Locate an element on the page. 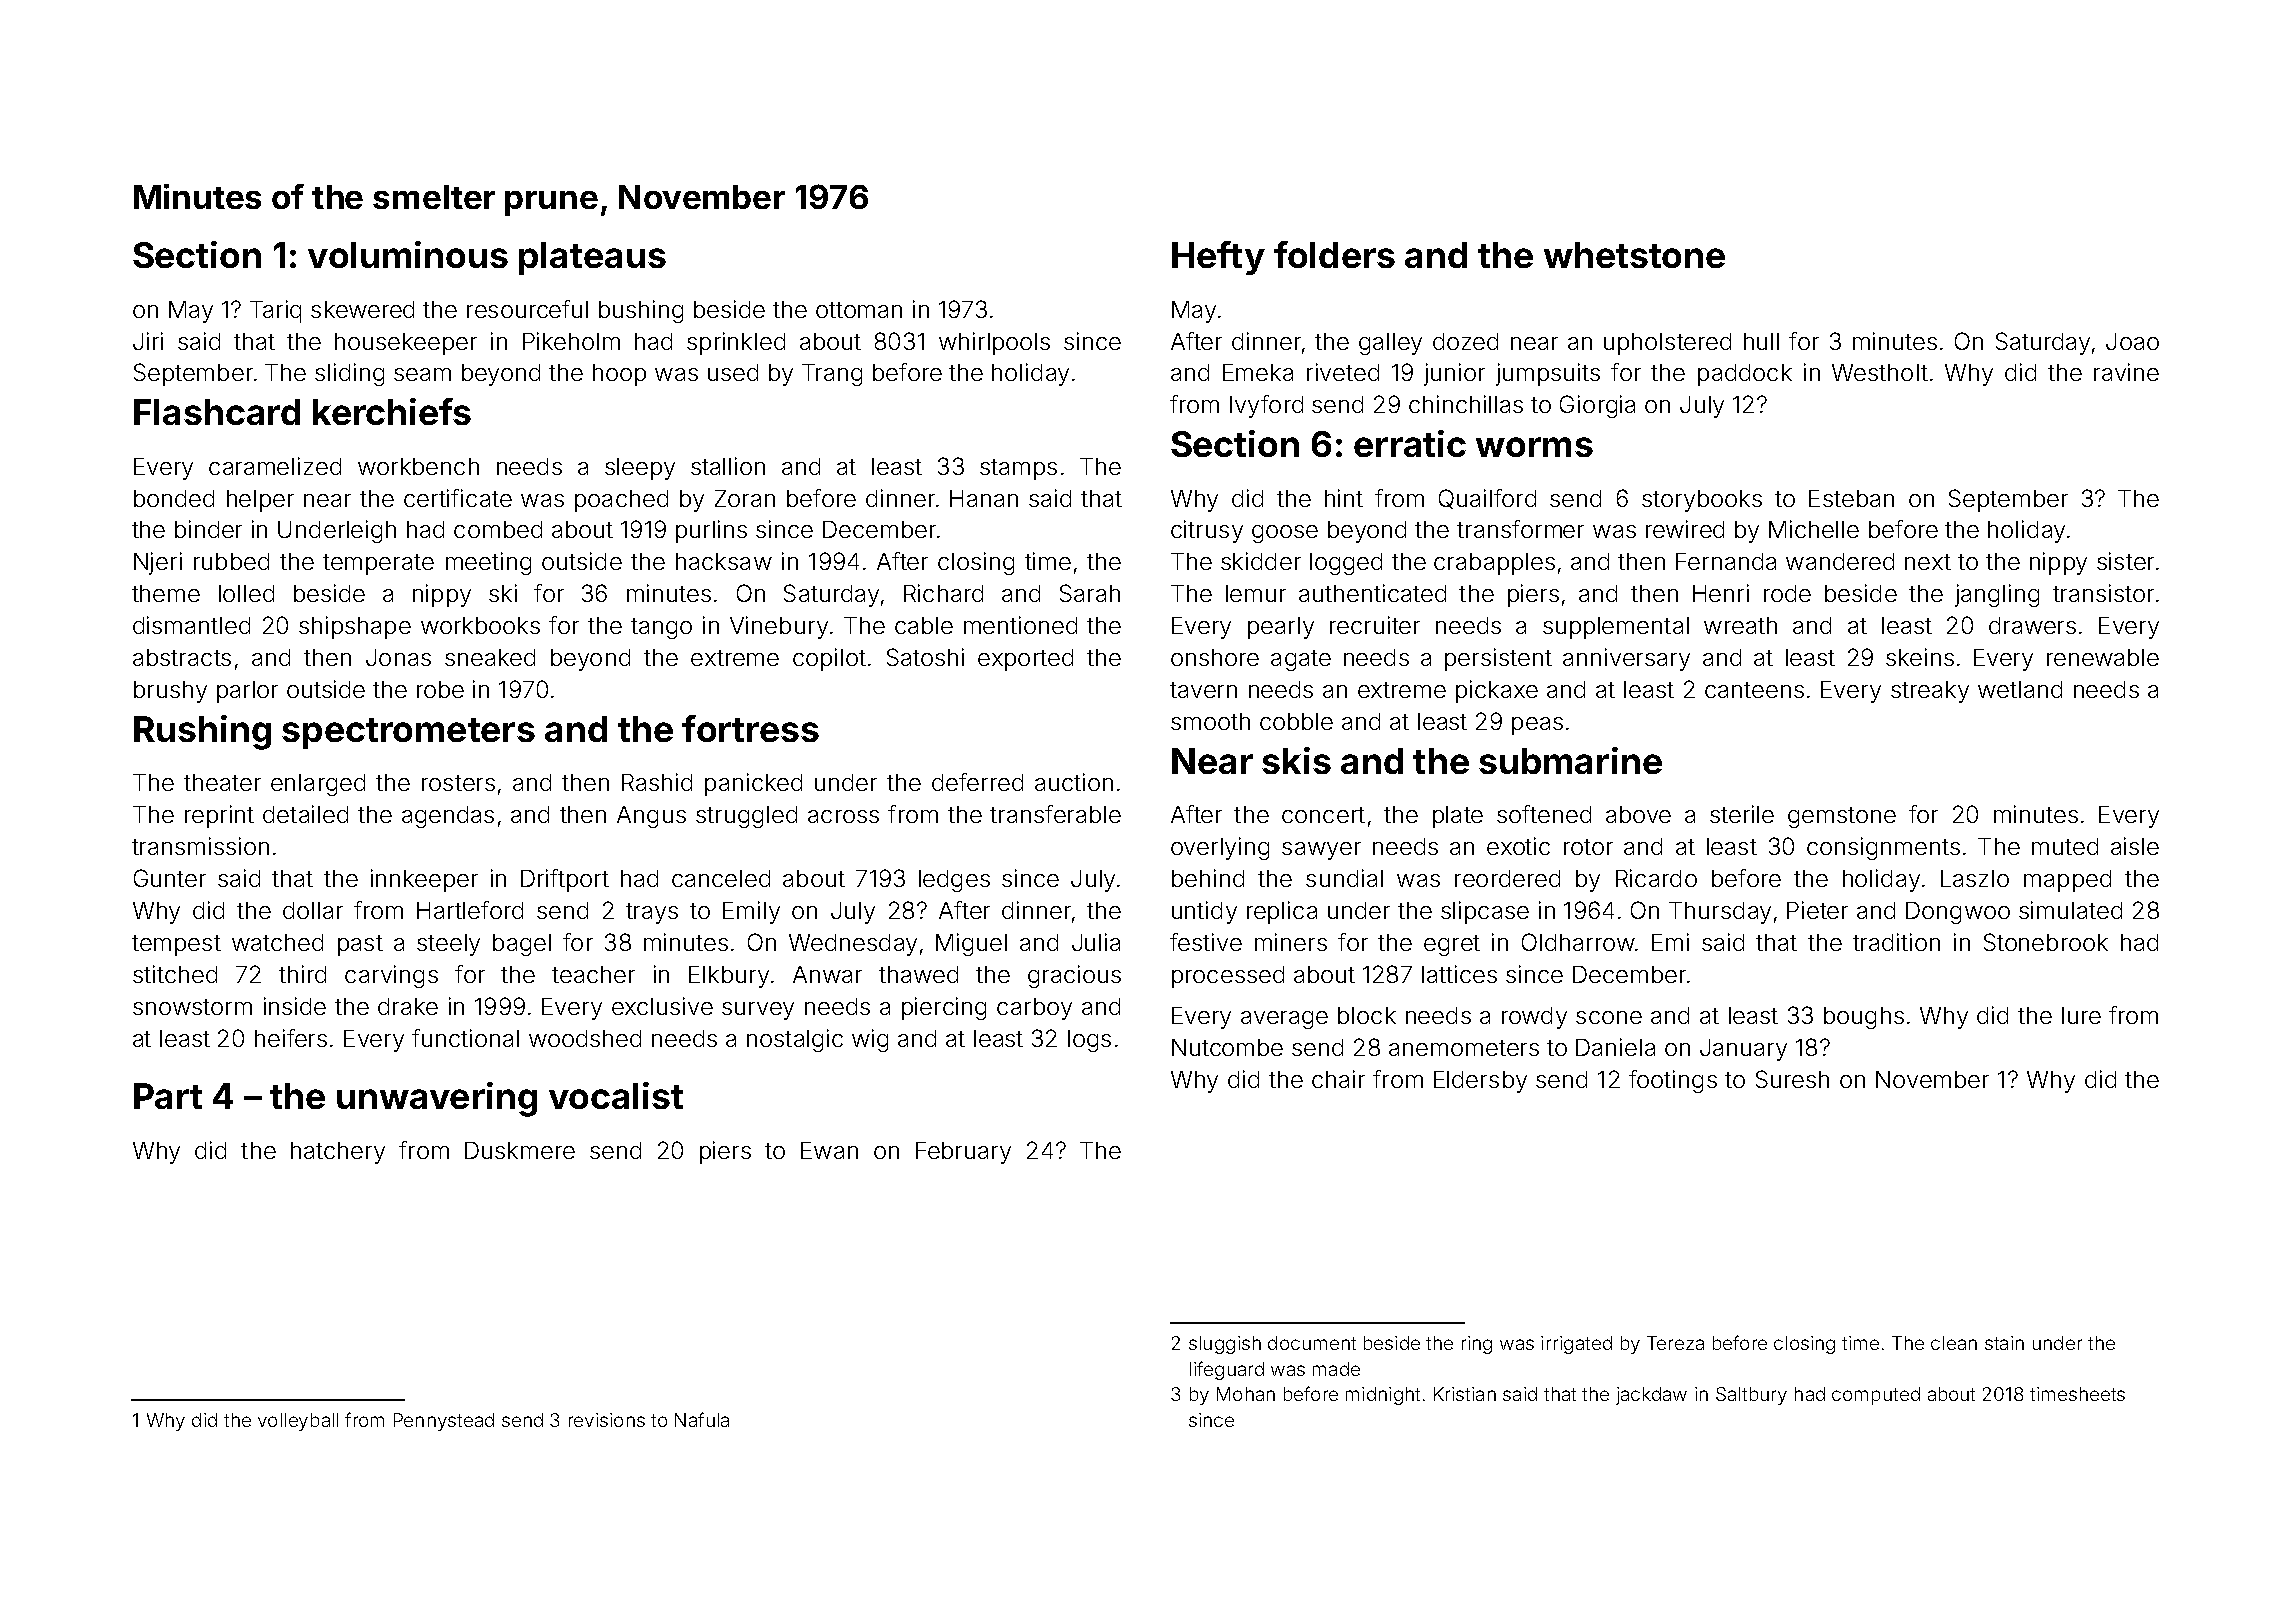 The image size is (2292, 1620). stain is located at coordinates (2004, 1343).
